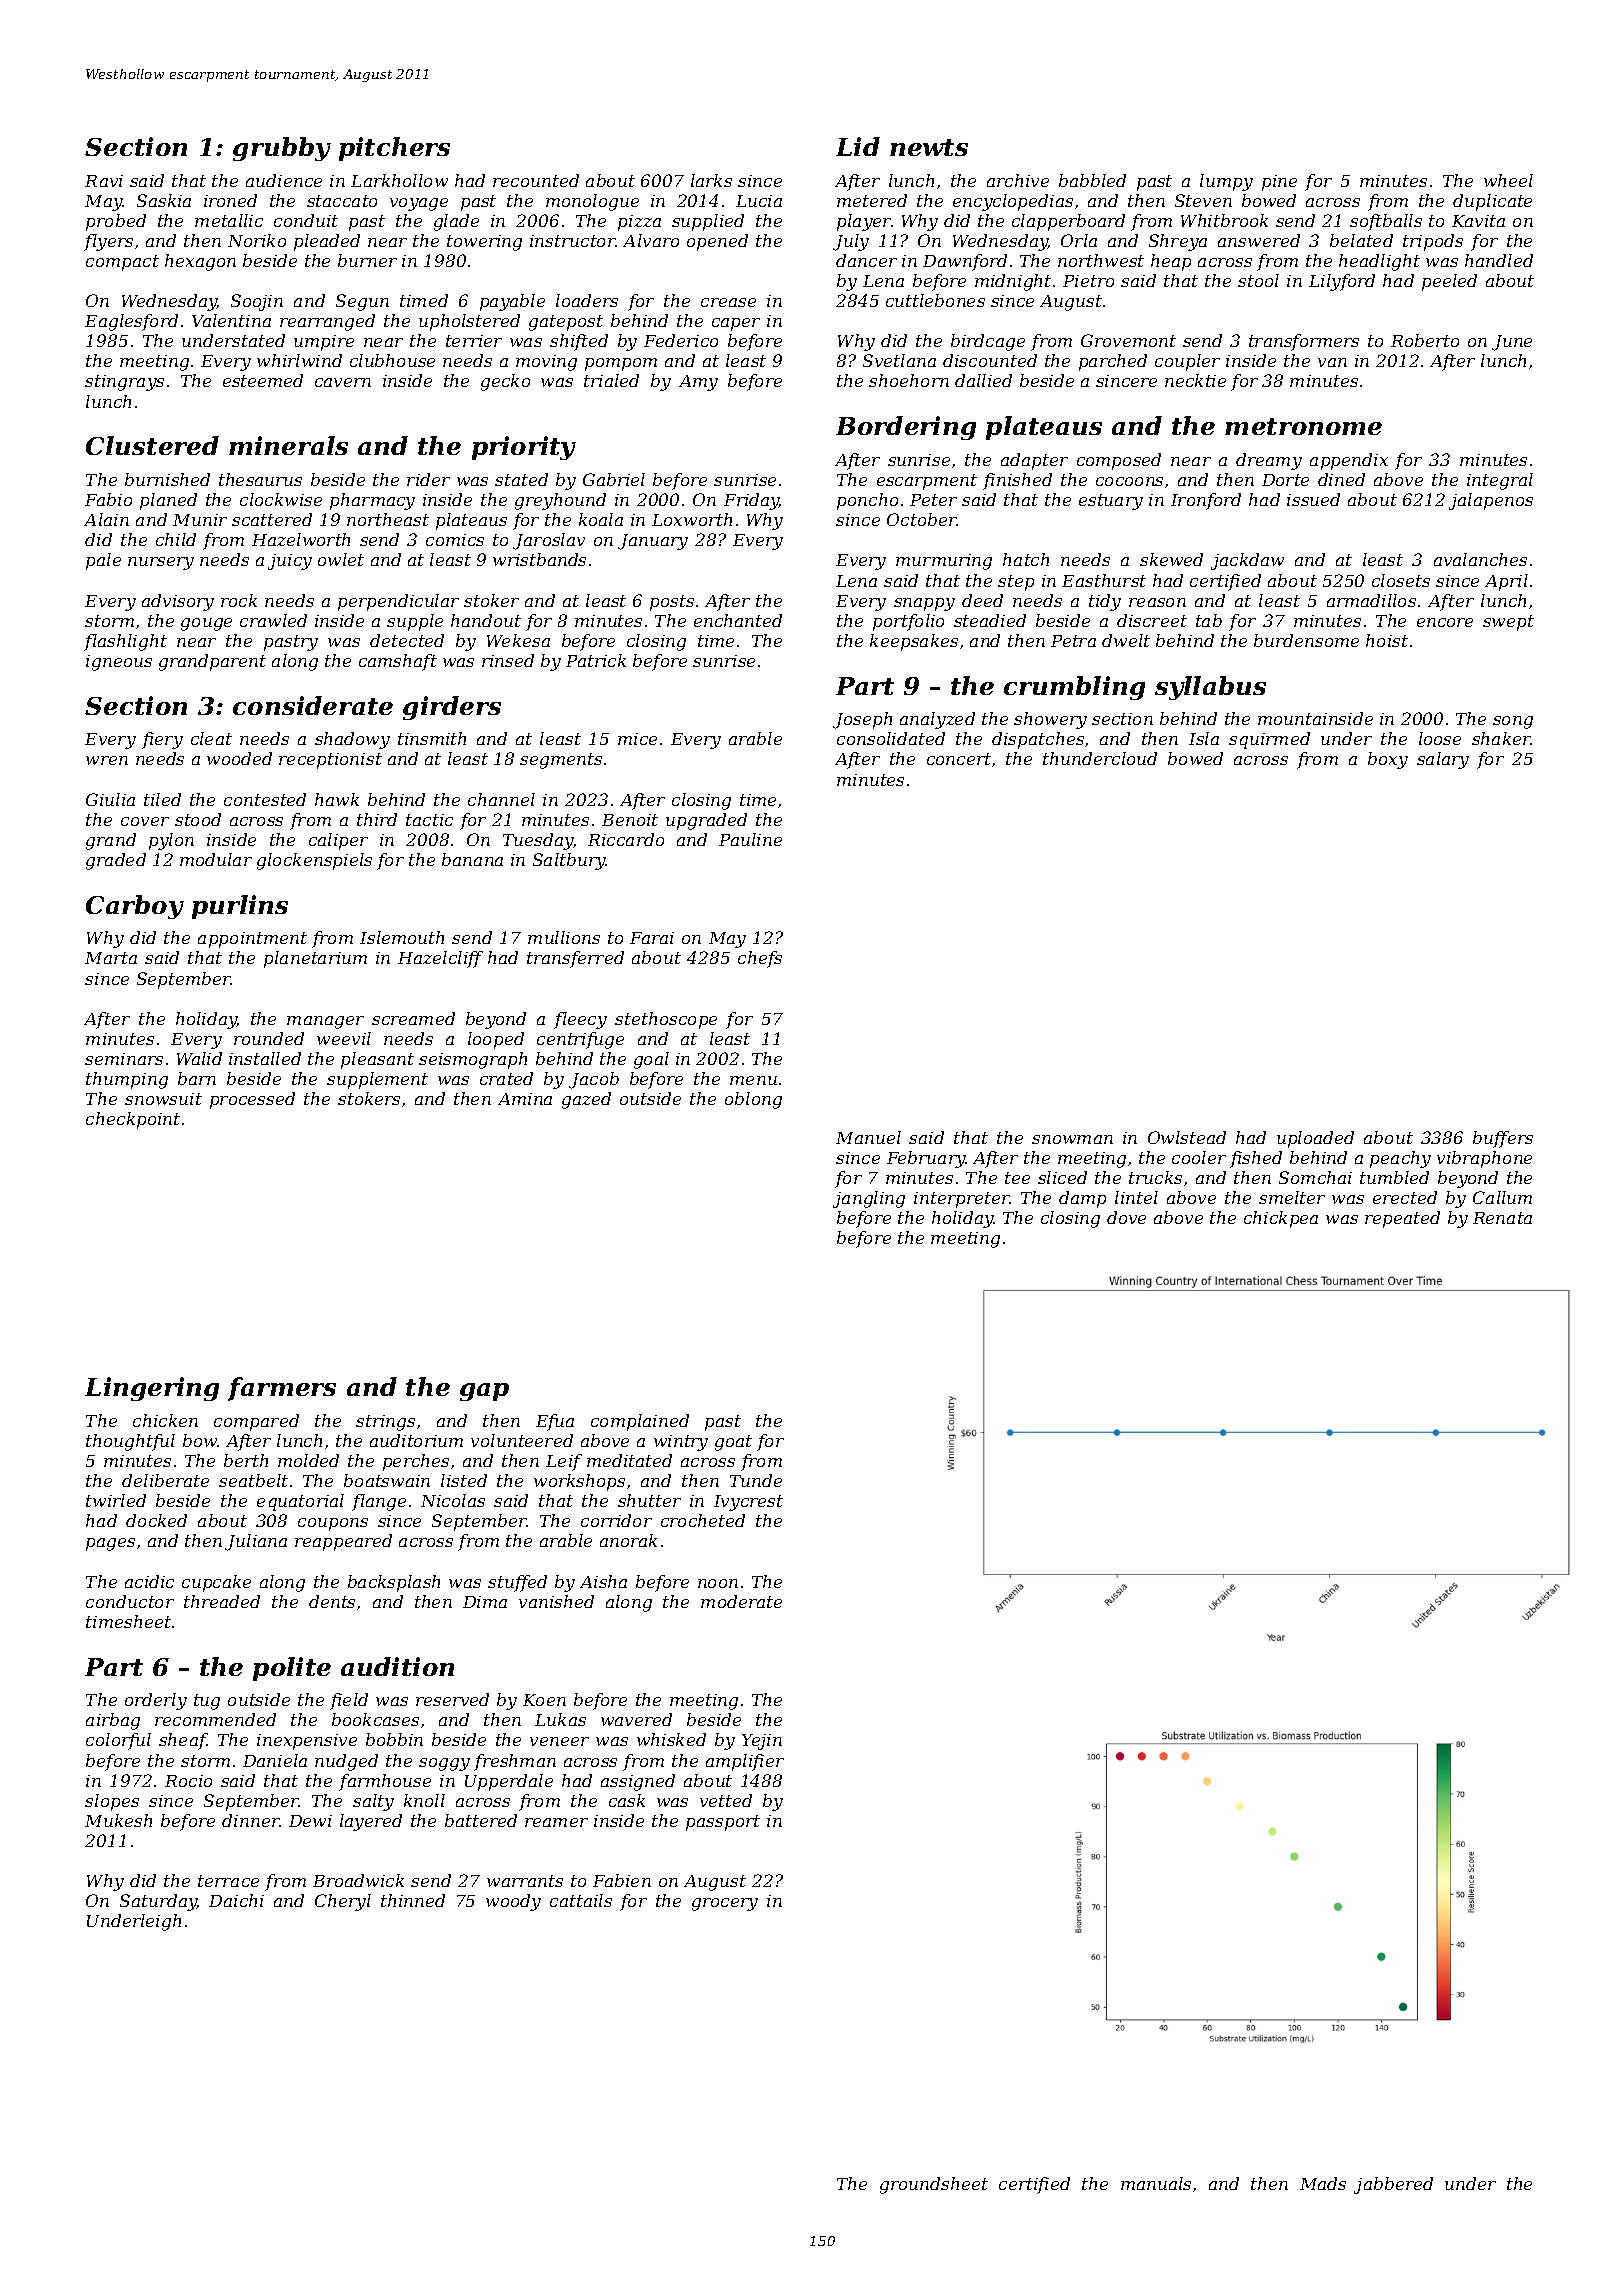  What do you see at coordinates (1393, 2185) in the document?
I see `jabbered` at bounding box center [1393, 2185].
